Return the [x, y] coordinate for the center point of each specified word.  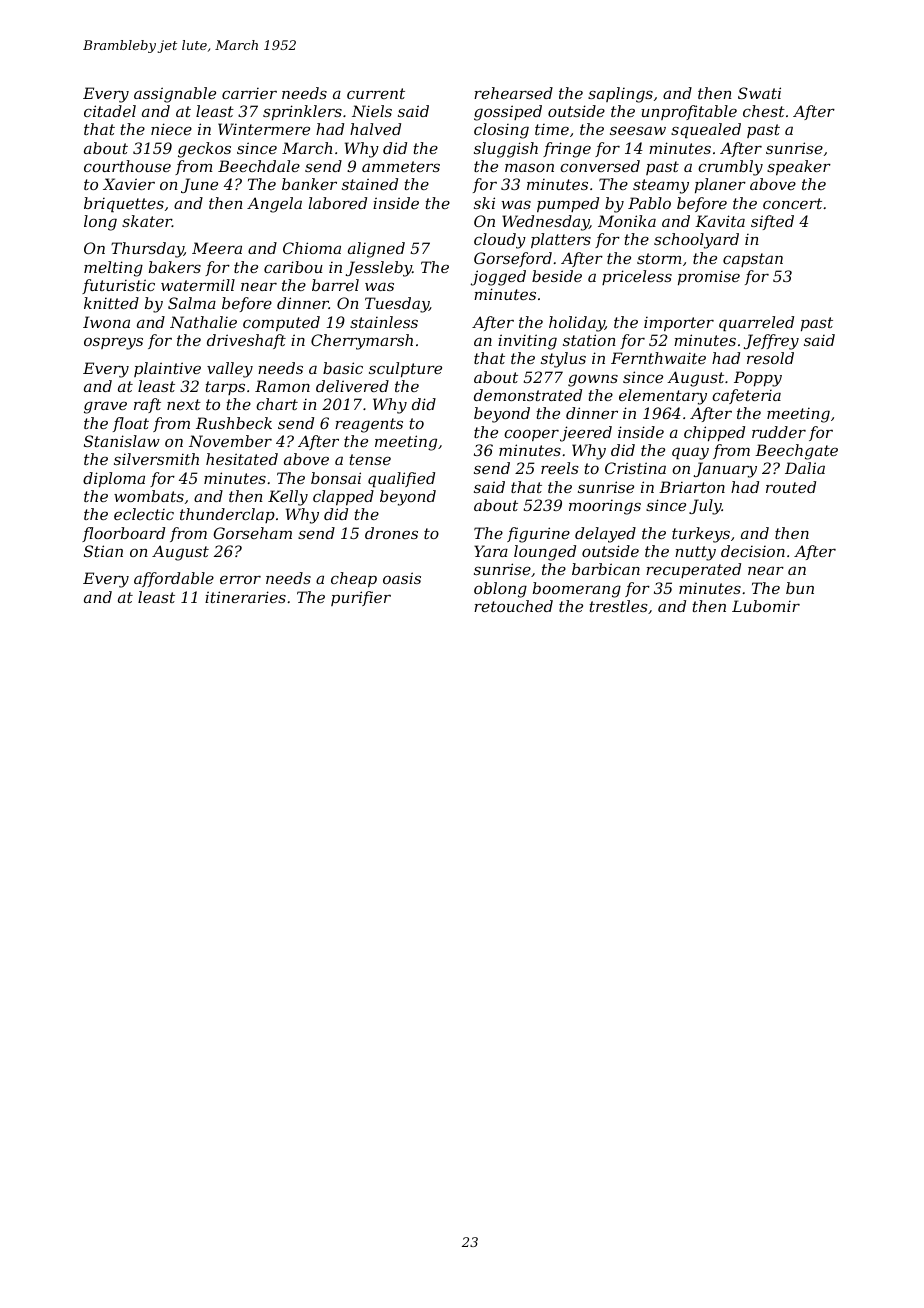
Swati [759, 93]
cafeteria [746, 396]
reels [560, 468]
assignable [175, 95]
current [376, 93]
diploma [114, 479]
